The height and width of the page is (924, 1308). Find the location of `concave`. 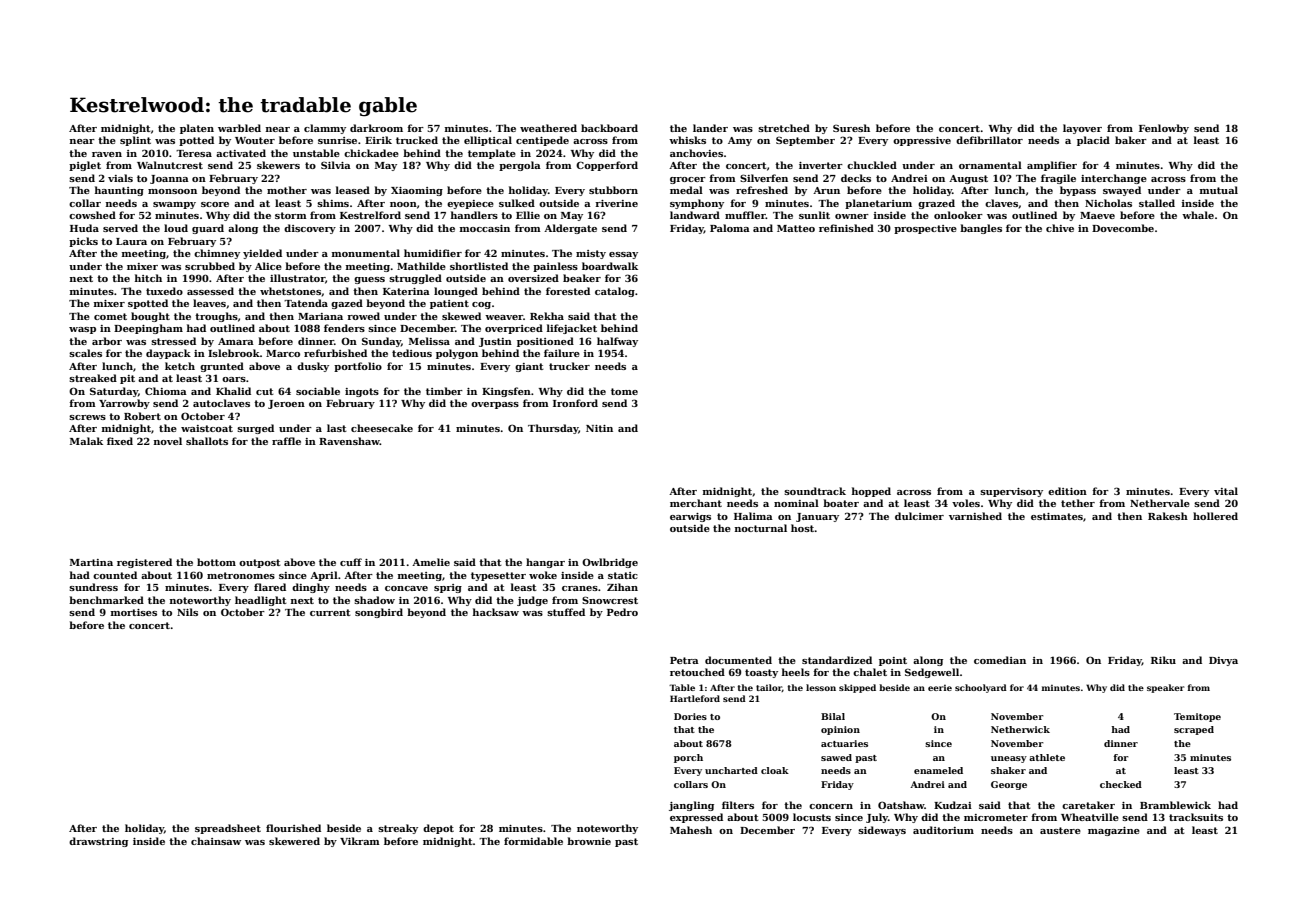

concave is located at coordinates (406, 588).
